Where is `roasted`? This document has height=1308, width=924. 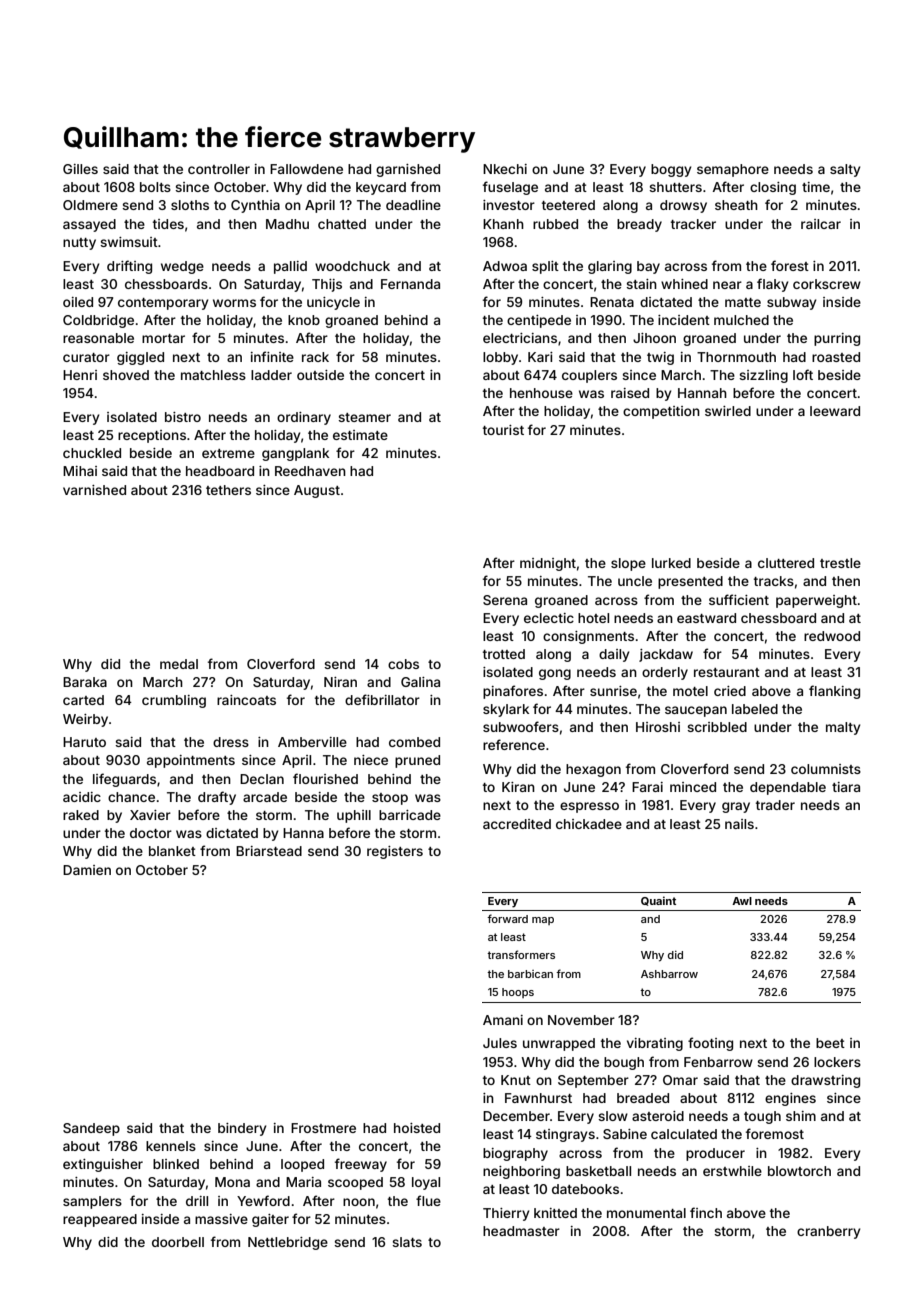 roasted is located at coordinates (836, 357).
